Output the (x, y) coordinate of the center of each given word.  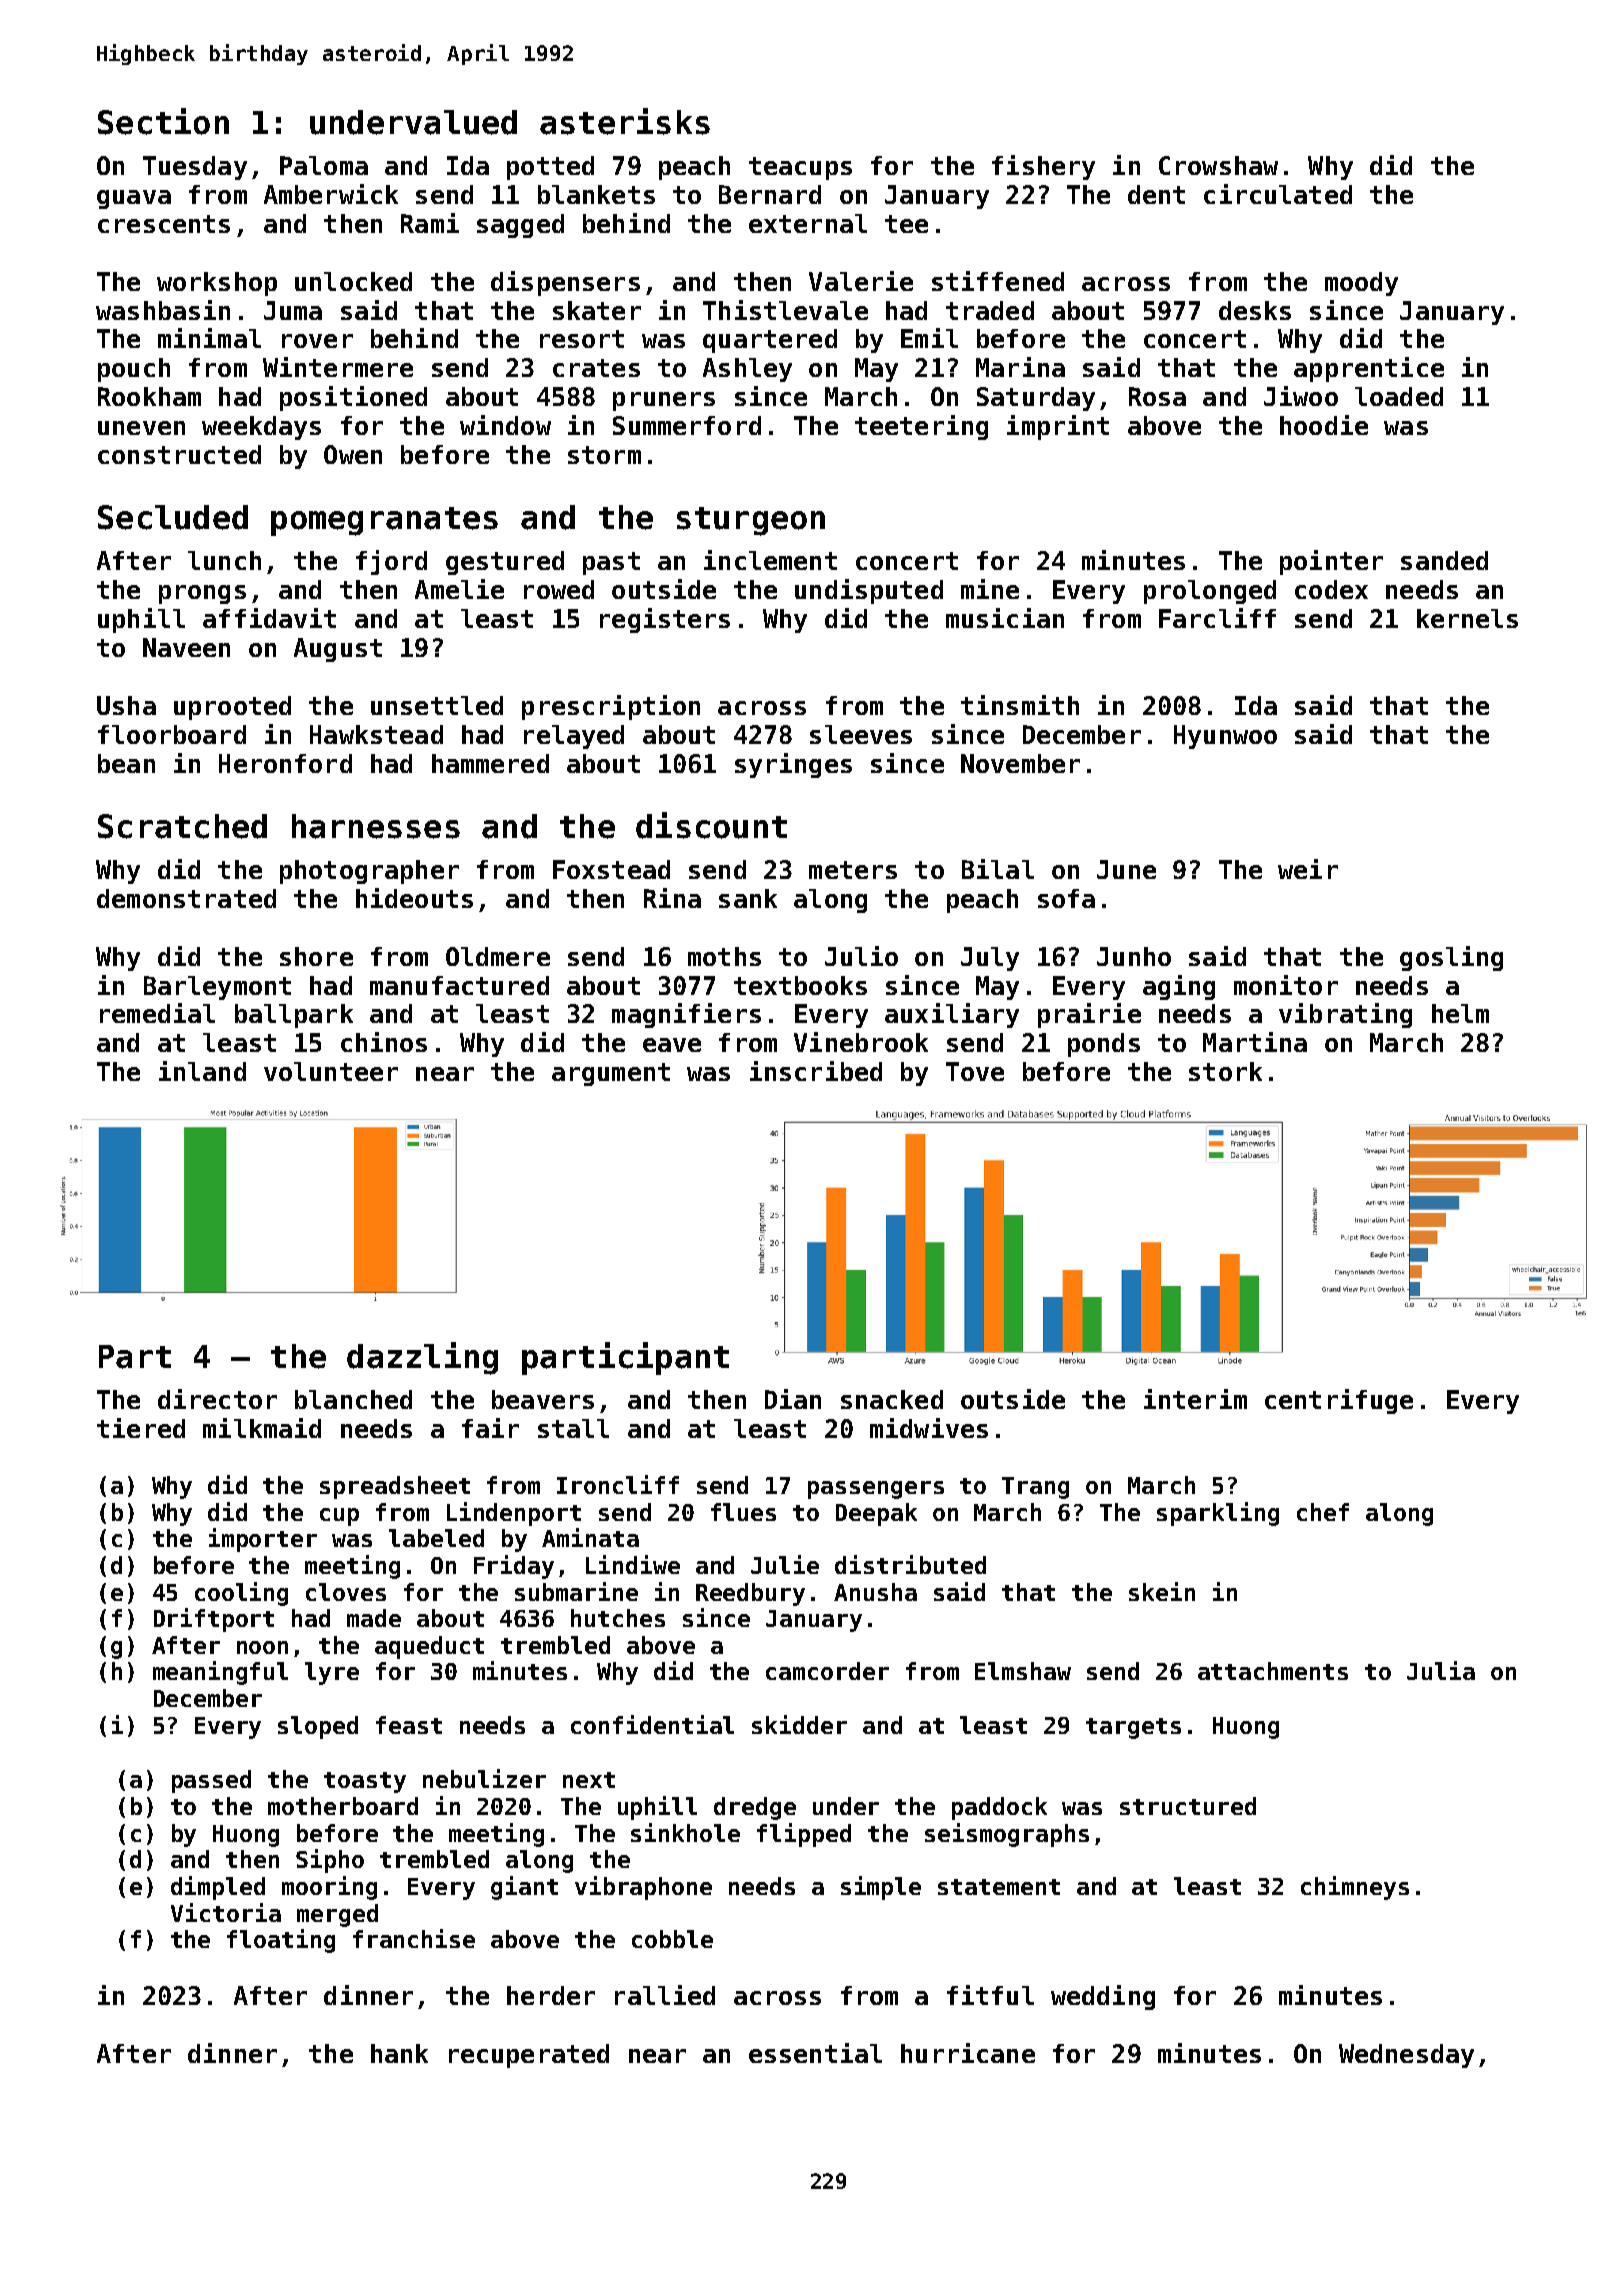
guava (134, 199)
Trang (1035, 1488)
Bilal (998, 869)
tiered (141, 1428)
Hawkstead (376, 734)
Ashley (747, 370)
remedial (157, 1013)
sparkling (1218, 1514)
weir (1308, 869)
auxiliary (952, 1015)
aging (1179, 987)
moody (1361, 284)
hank (399, 2053)
